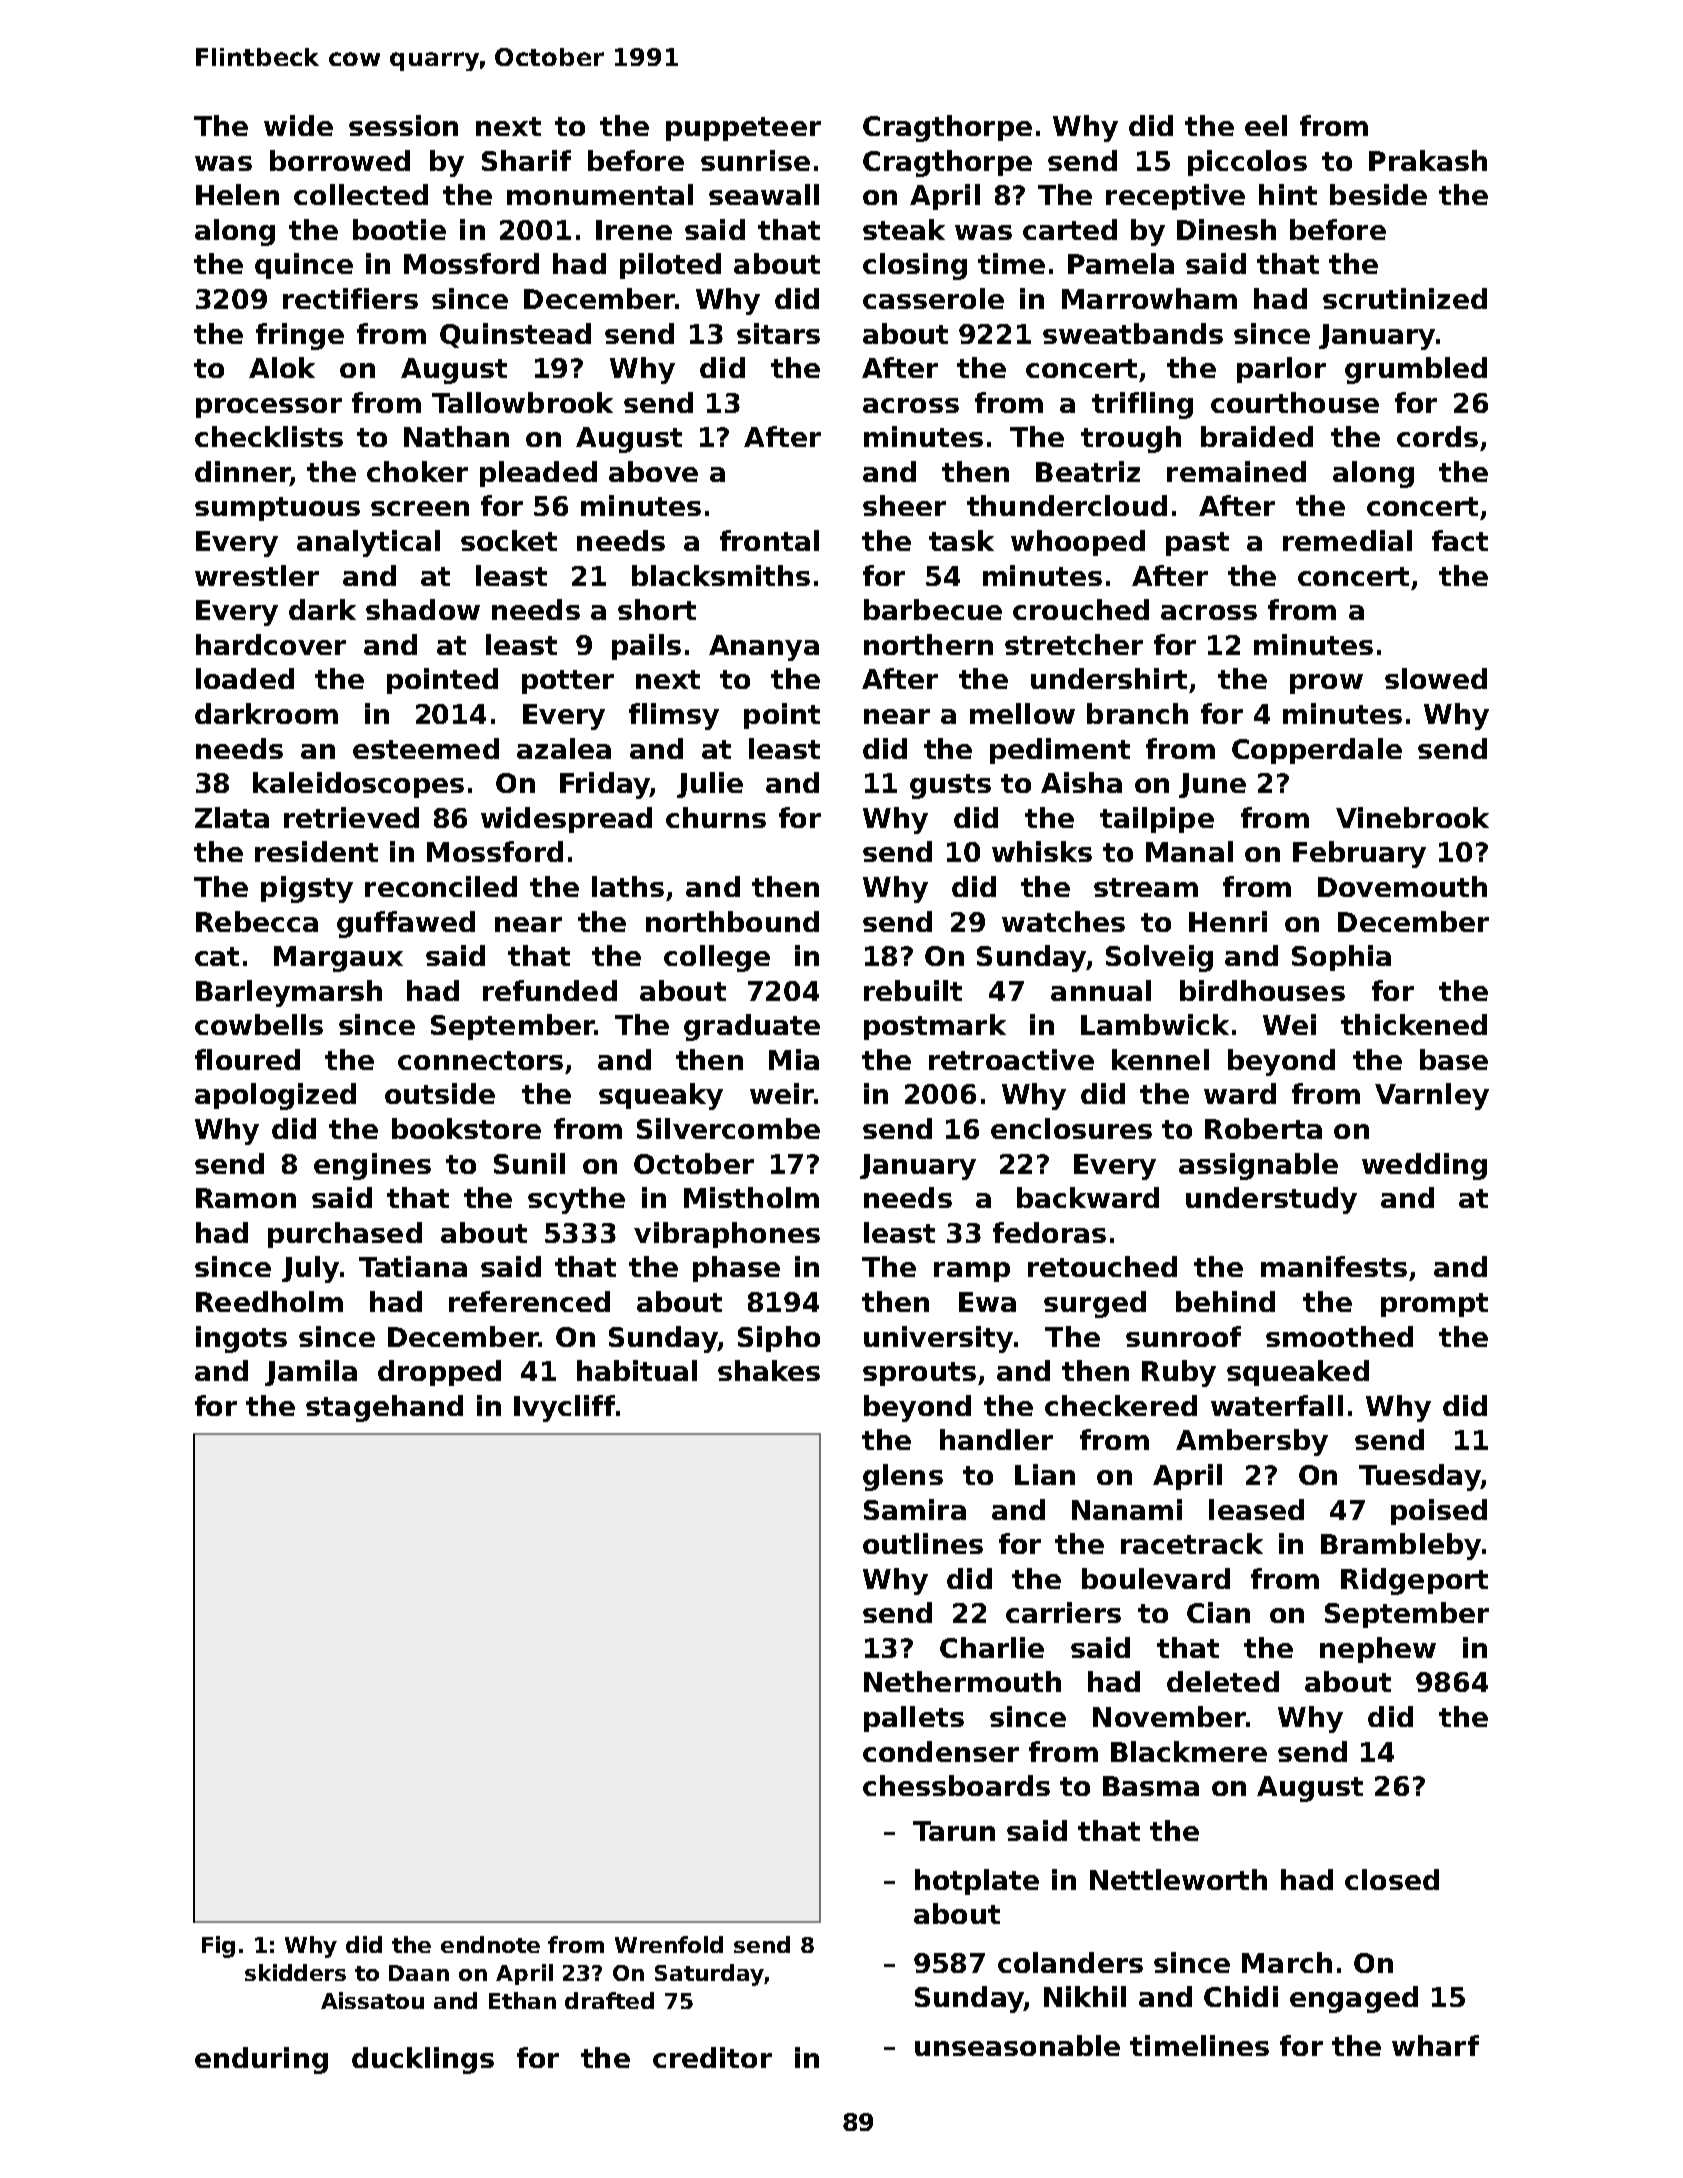 The width and height of the screenshot is (1683, 2178). I want to click on creditor, so click(712, 2057).
